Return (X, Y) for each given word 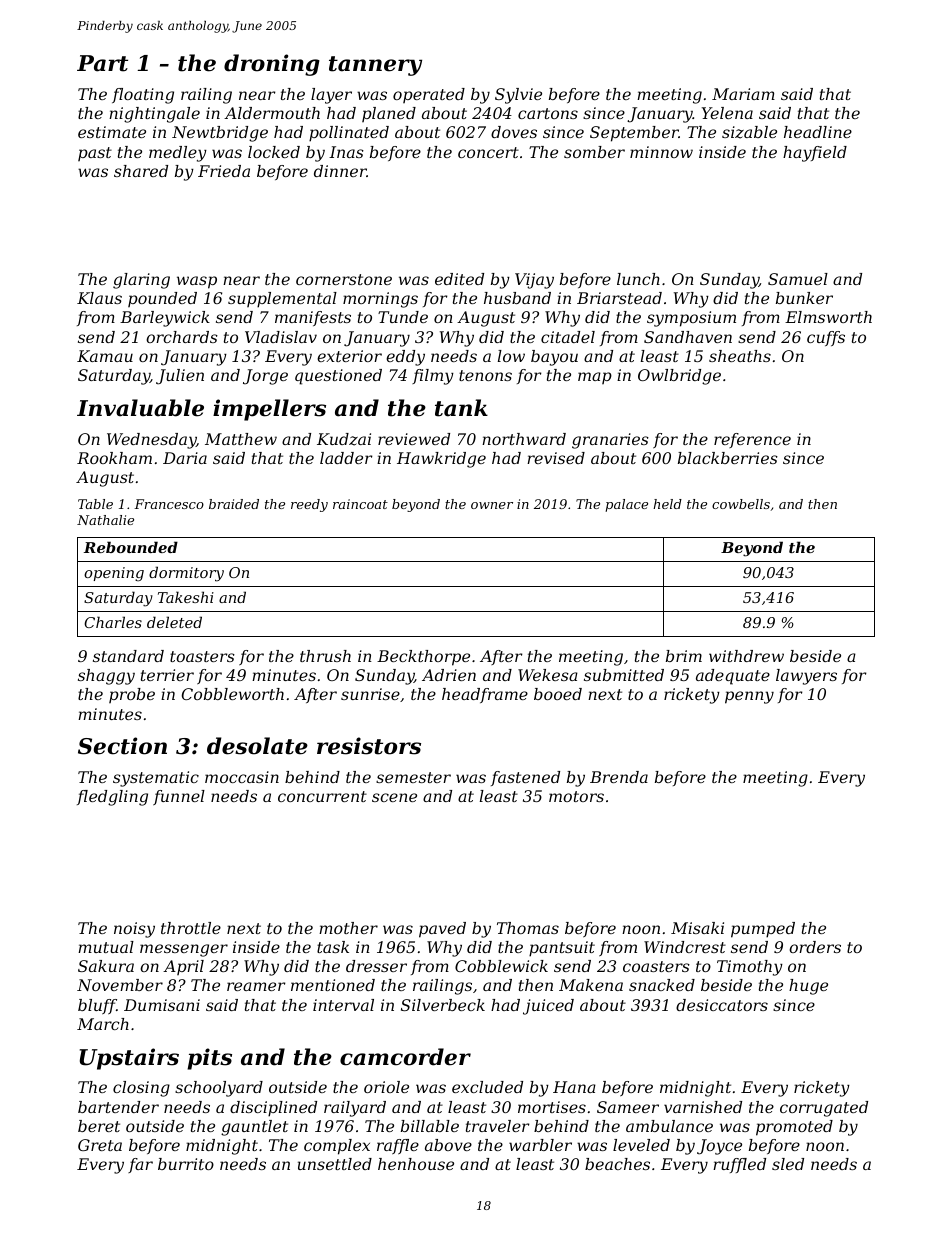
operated (429, 95)
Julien (180, 377)
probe (132, 695)
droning (272, 65)
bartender (118, 1107)
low (511, 356)
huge (808, 987)
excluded (487, 1087)
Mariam (743, 94)
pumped (763, 930)
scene (394, 797)
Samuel (798, 279)
